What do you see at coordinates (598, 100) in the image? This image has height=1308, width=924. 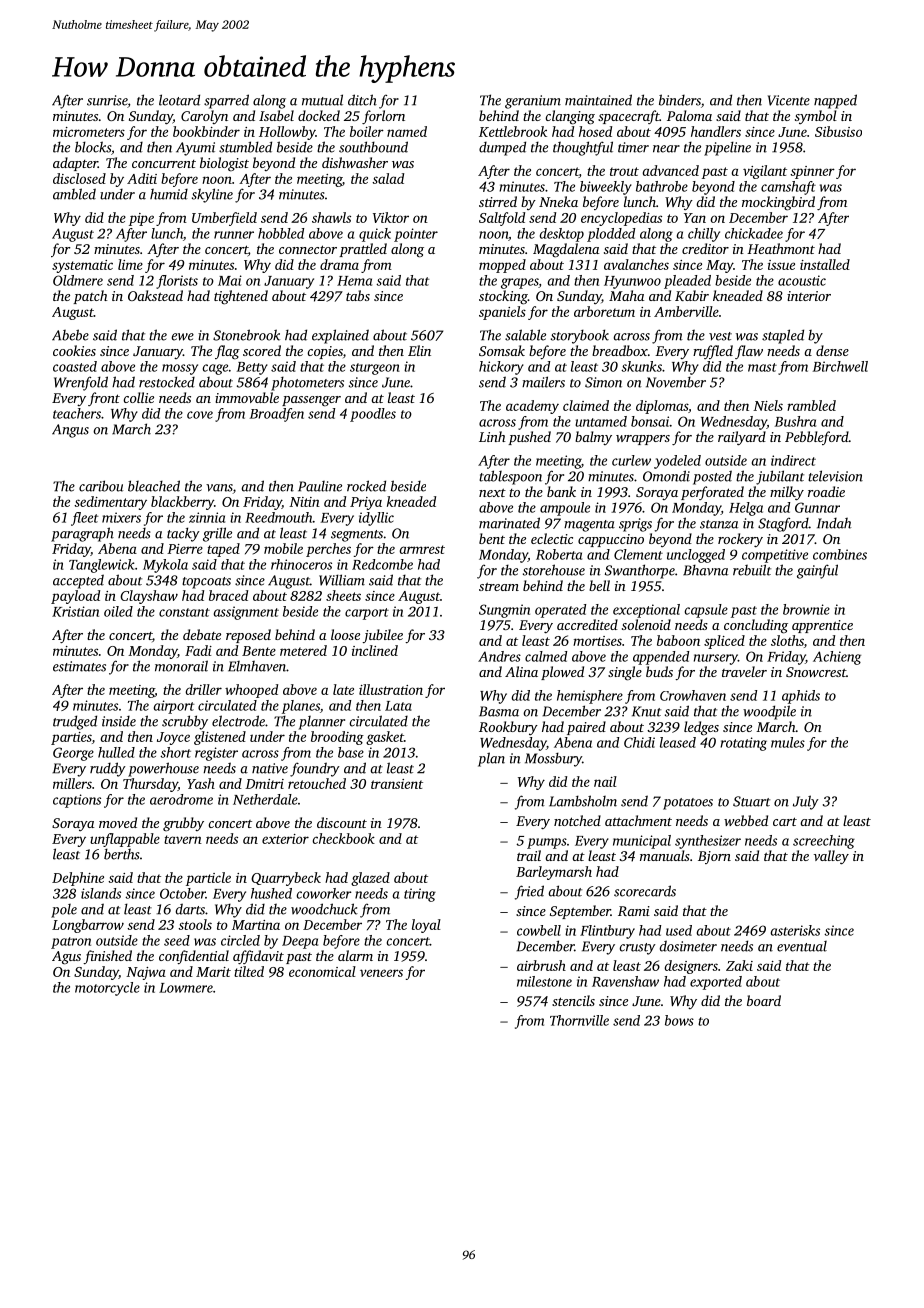 I see `maintained` at bounding box center [598, 100].
